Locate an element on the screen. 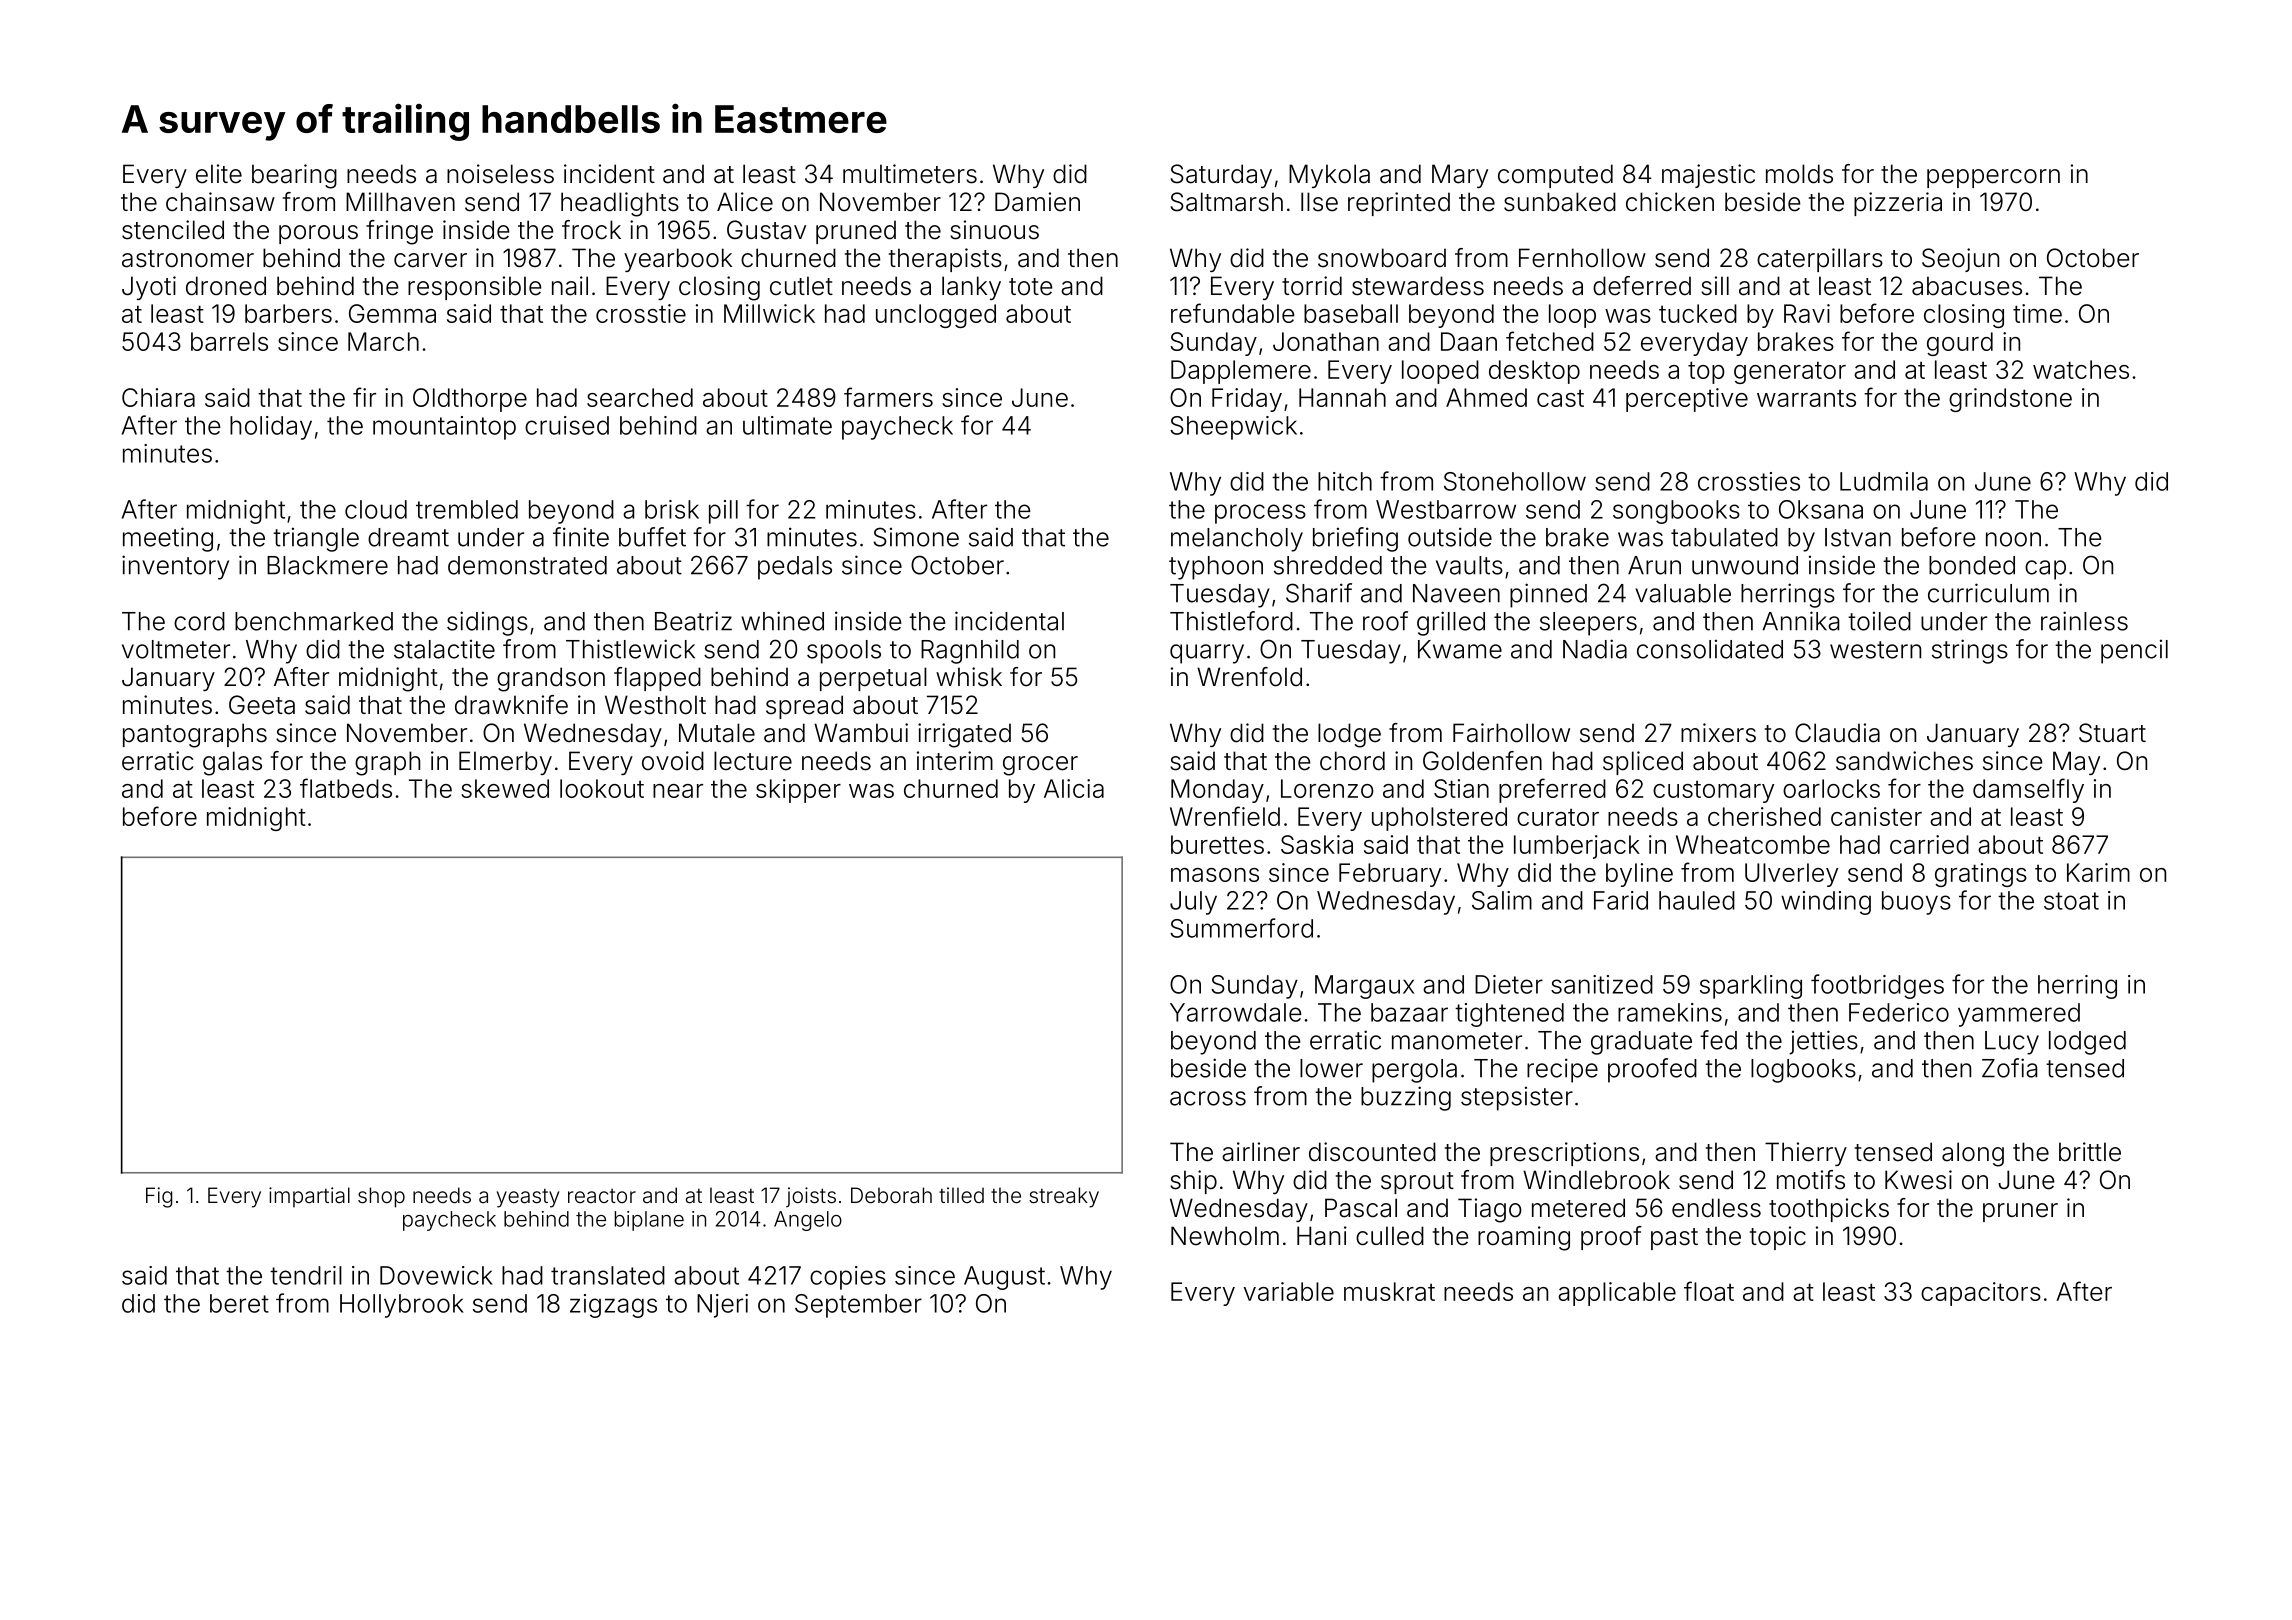 The width and height of the screenshot is (2292, 1620). noiseless is located at coordinates (500, 174).
